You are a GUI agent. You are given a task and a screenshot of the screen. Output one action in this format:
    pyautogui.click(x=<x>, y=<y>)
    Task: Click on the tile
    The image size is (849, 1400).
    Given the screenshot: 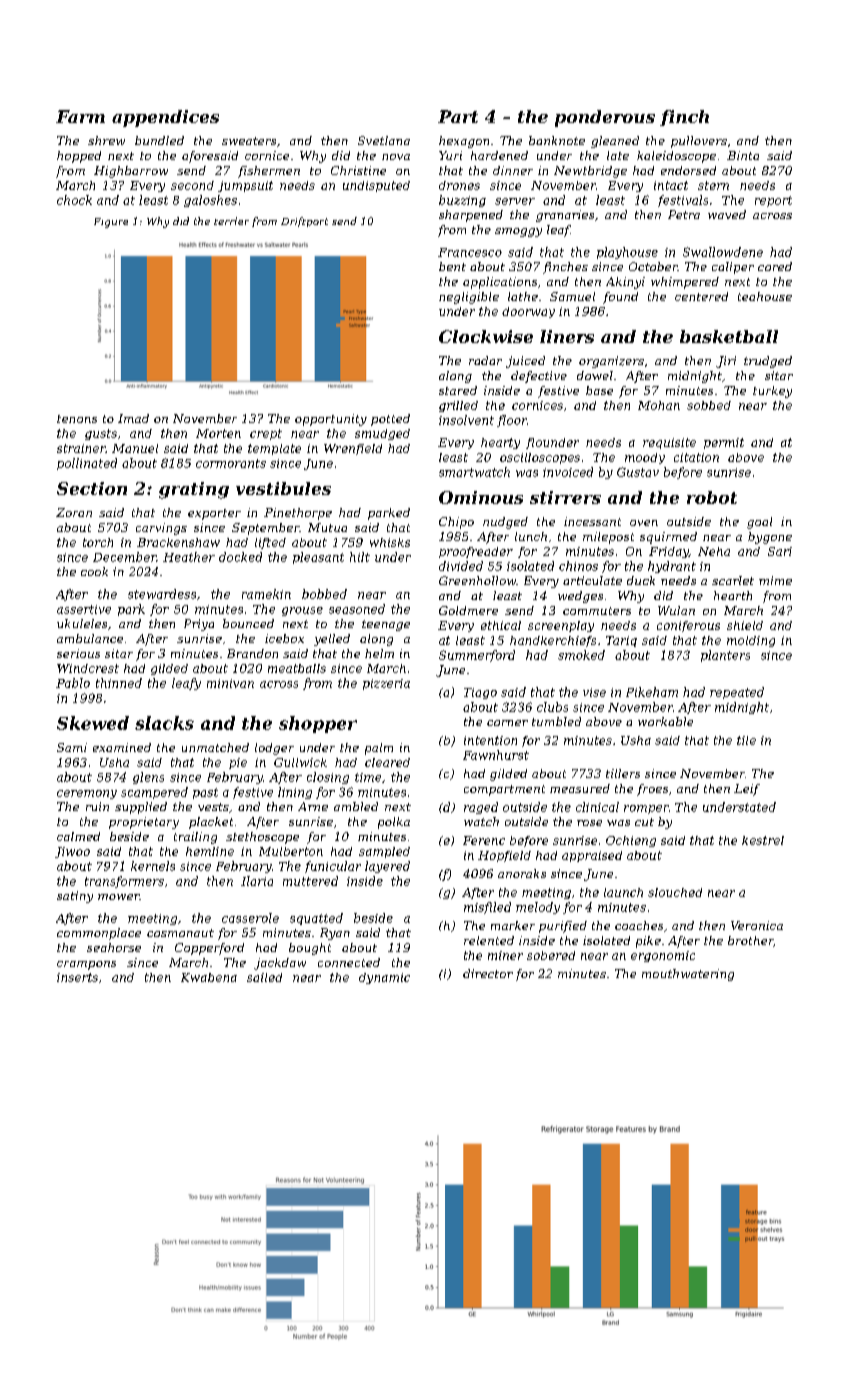 What is the action you would take?
    pyautogui.click(x=746, y=740)
